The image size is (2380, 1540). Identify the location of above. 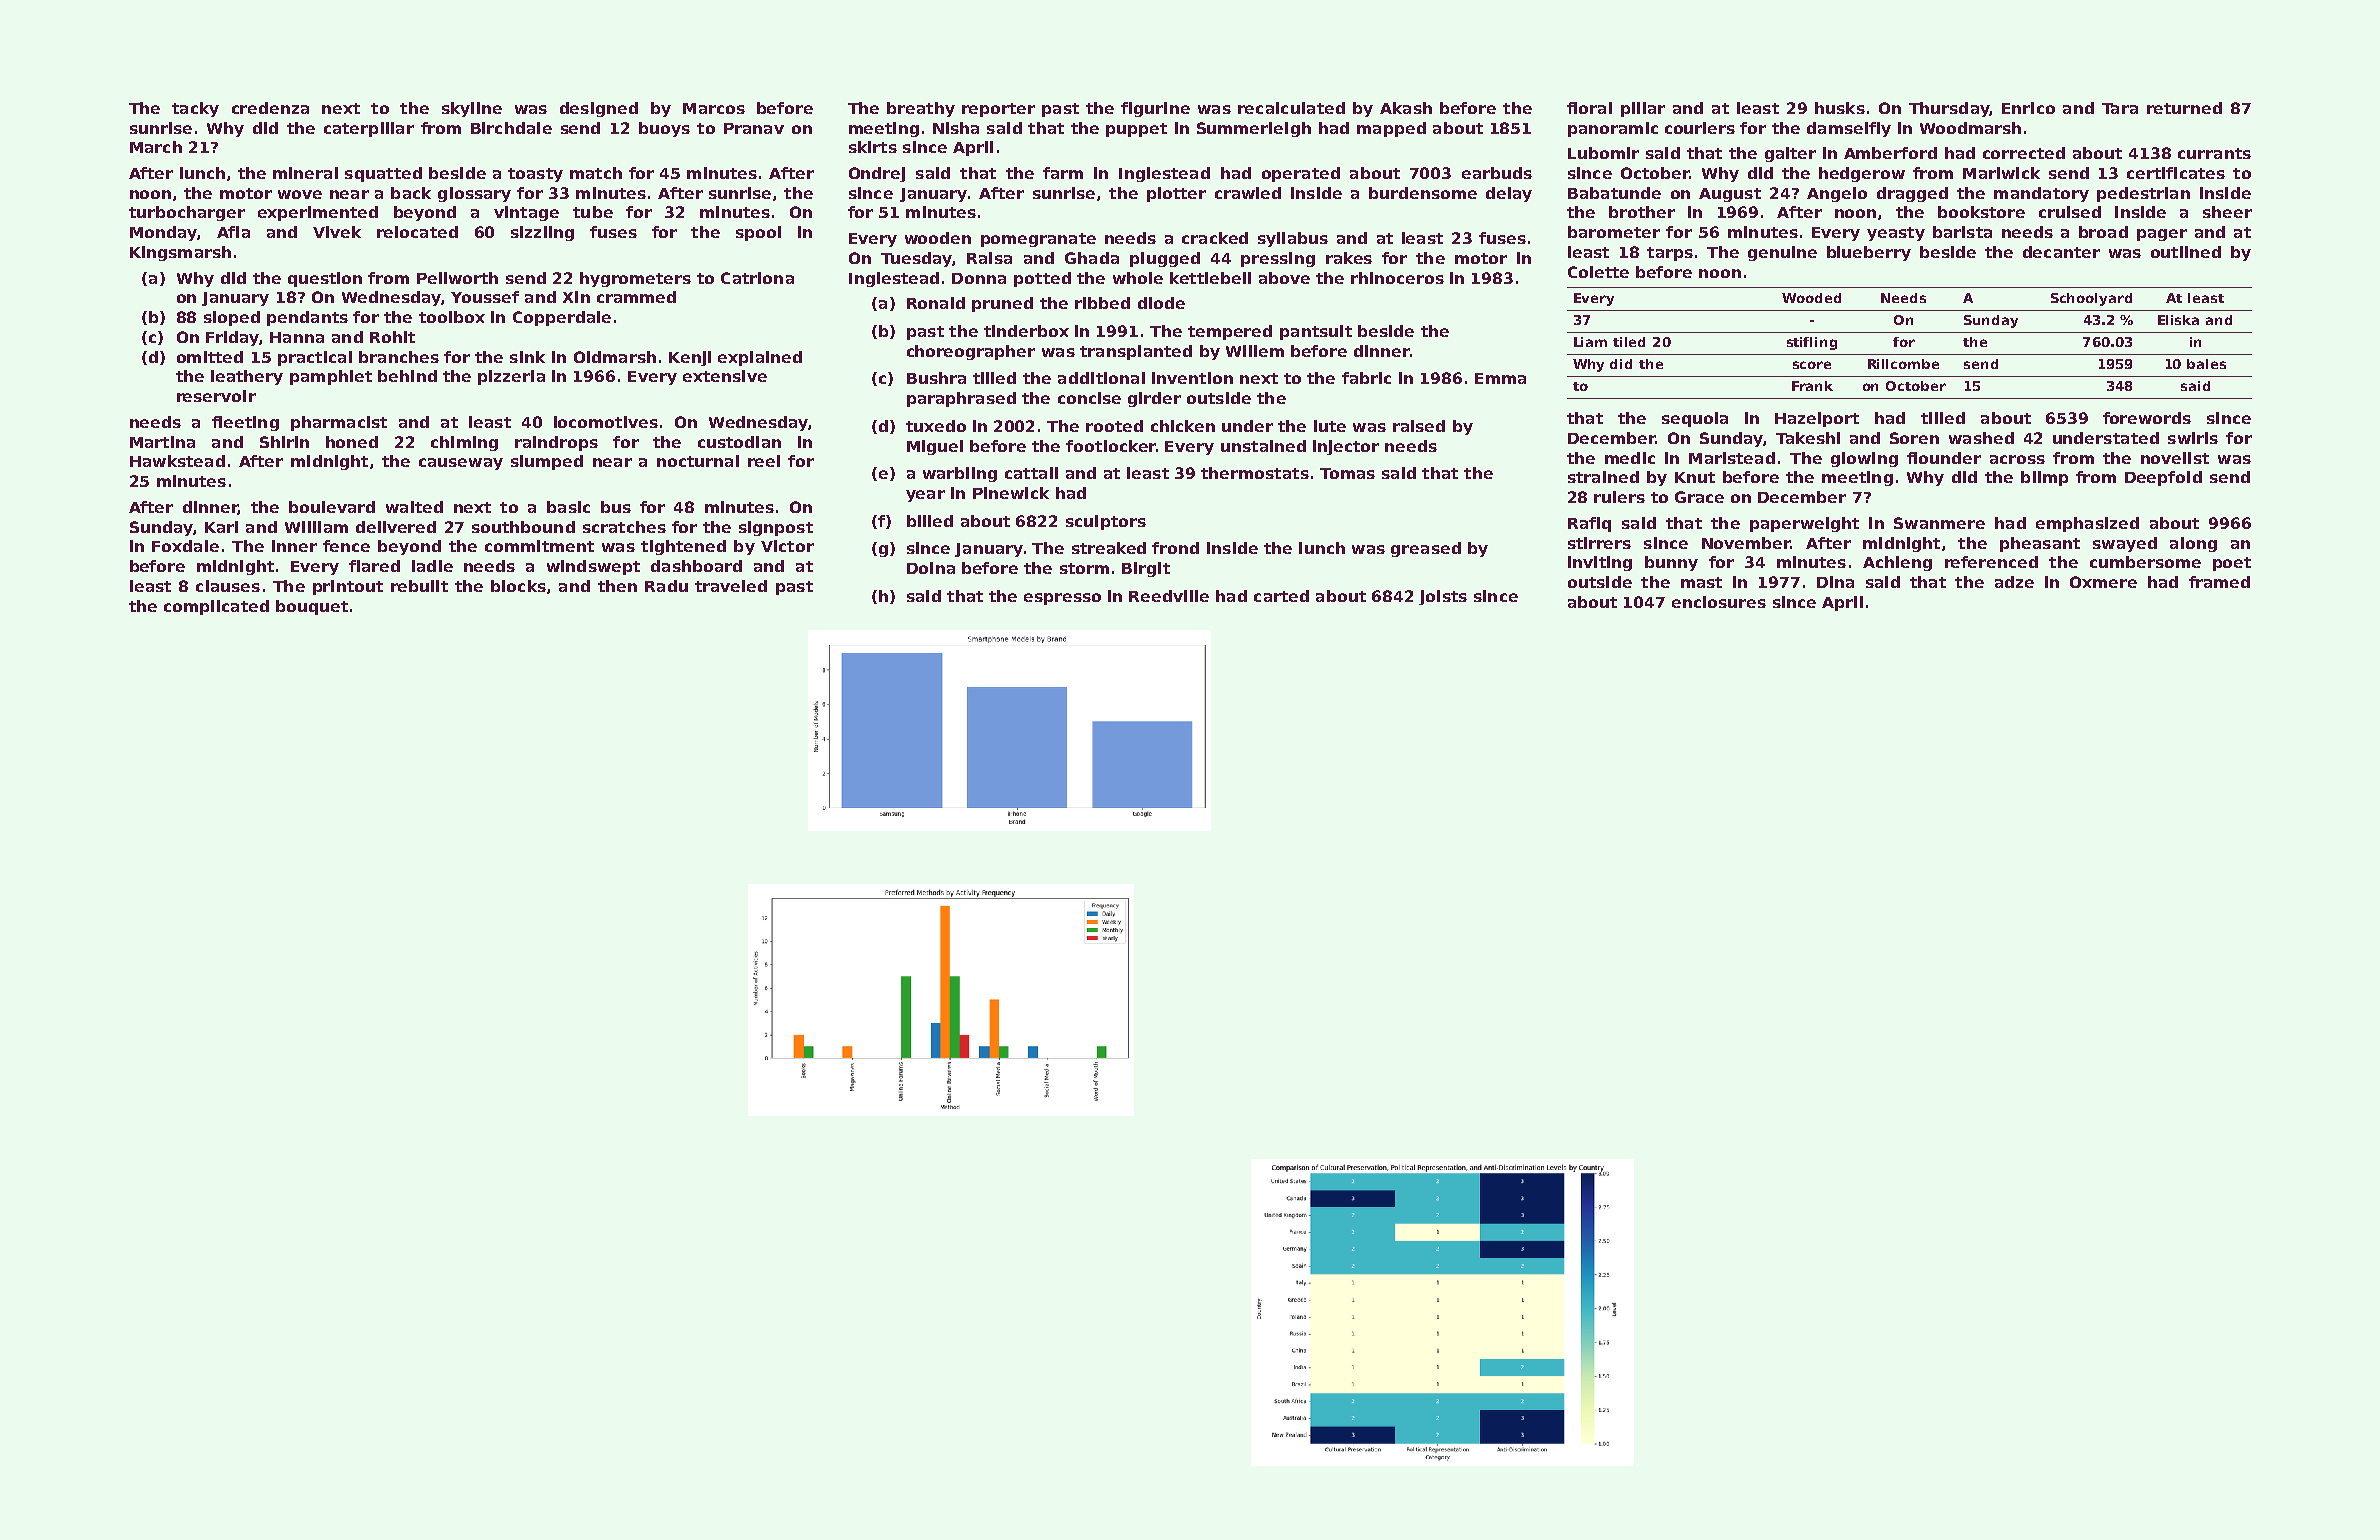
(1284, 278).
